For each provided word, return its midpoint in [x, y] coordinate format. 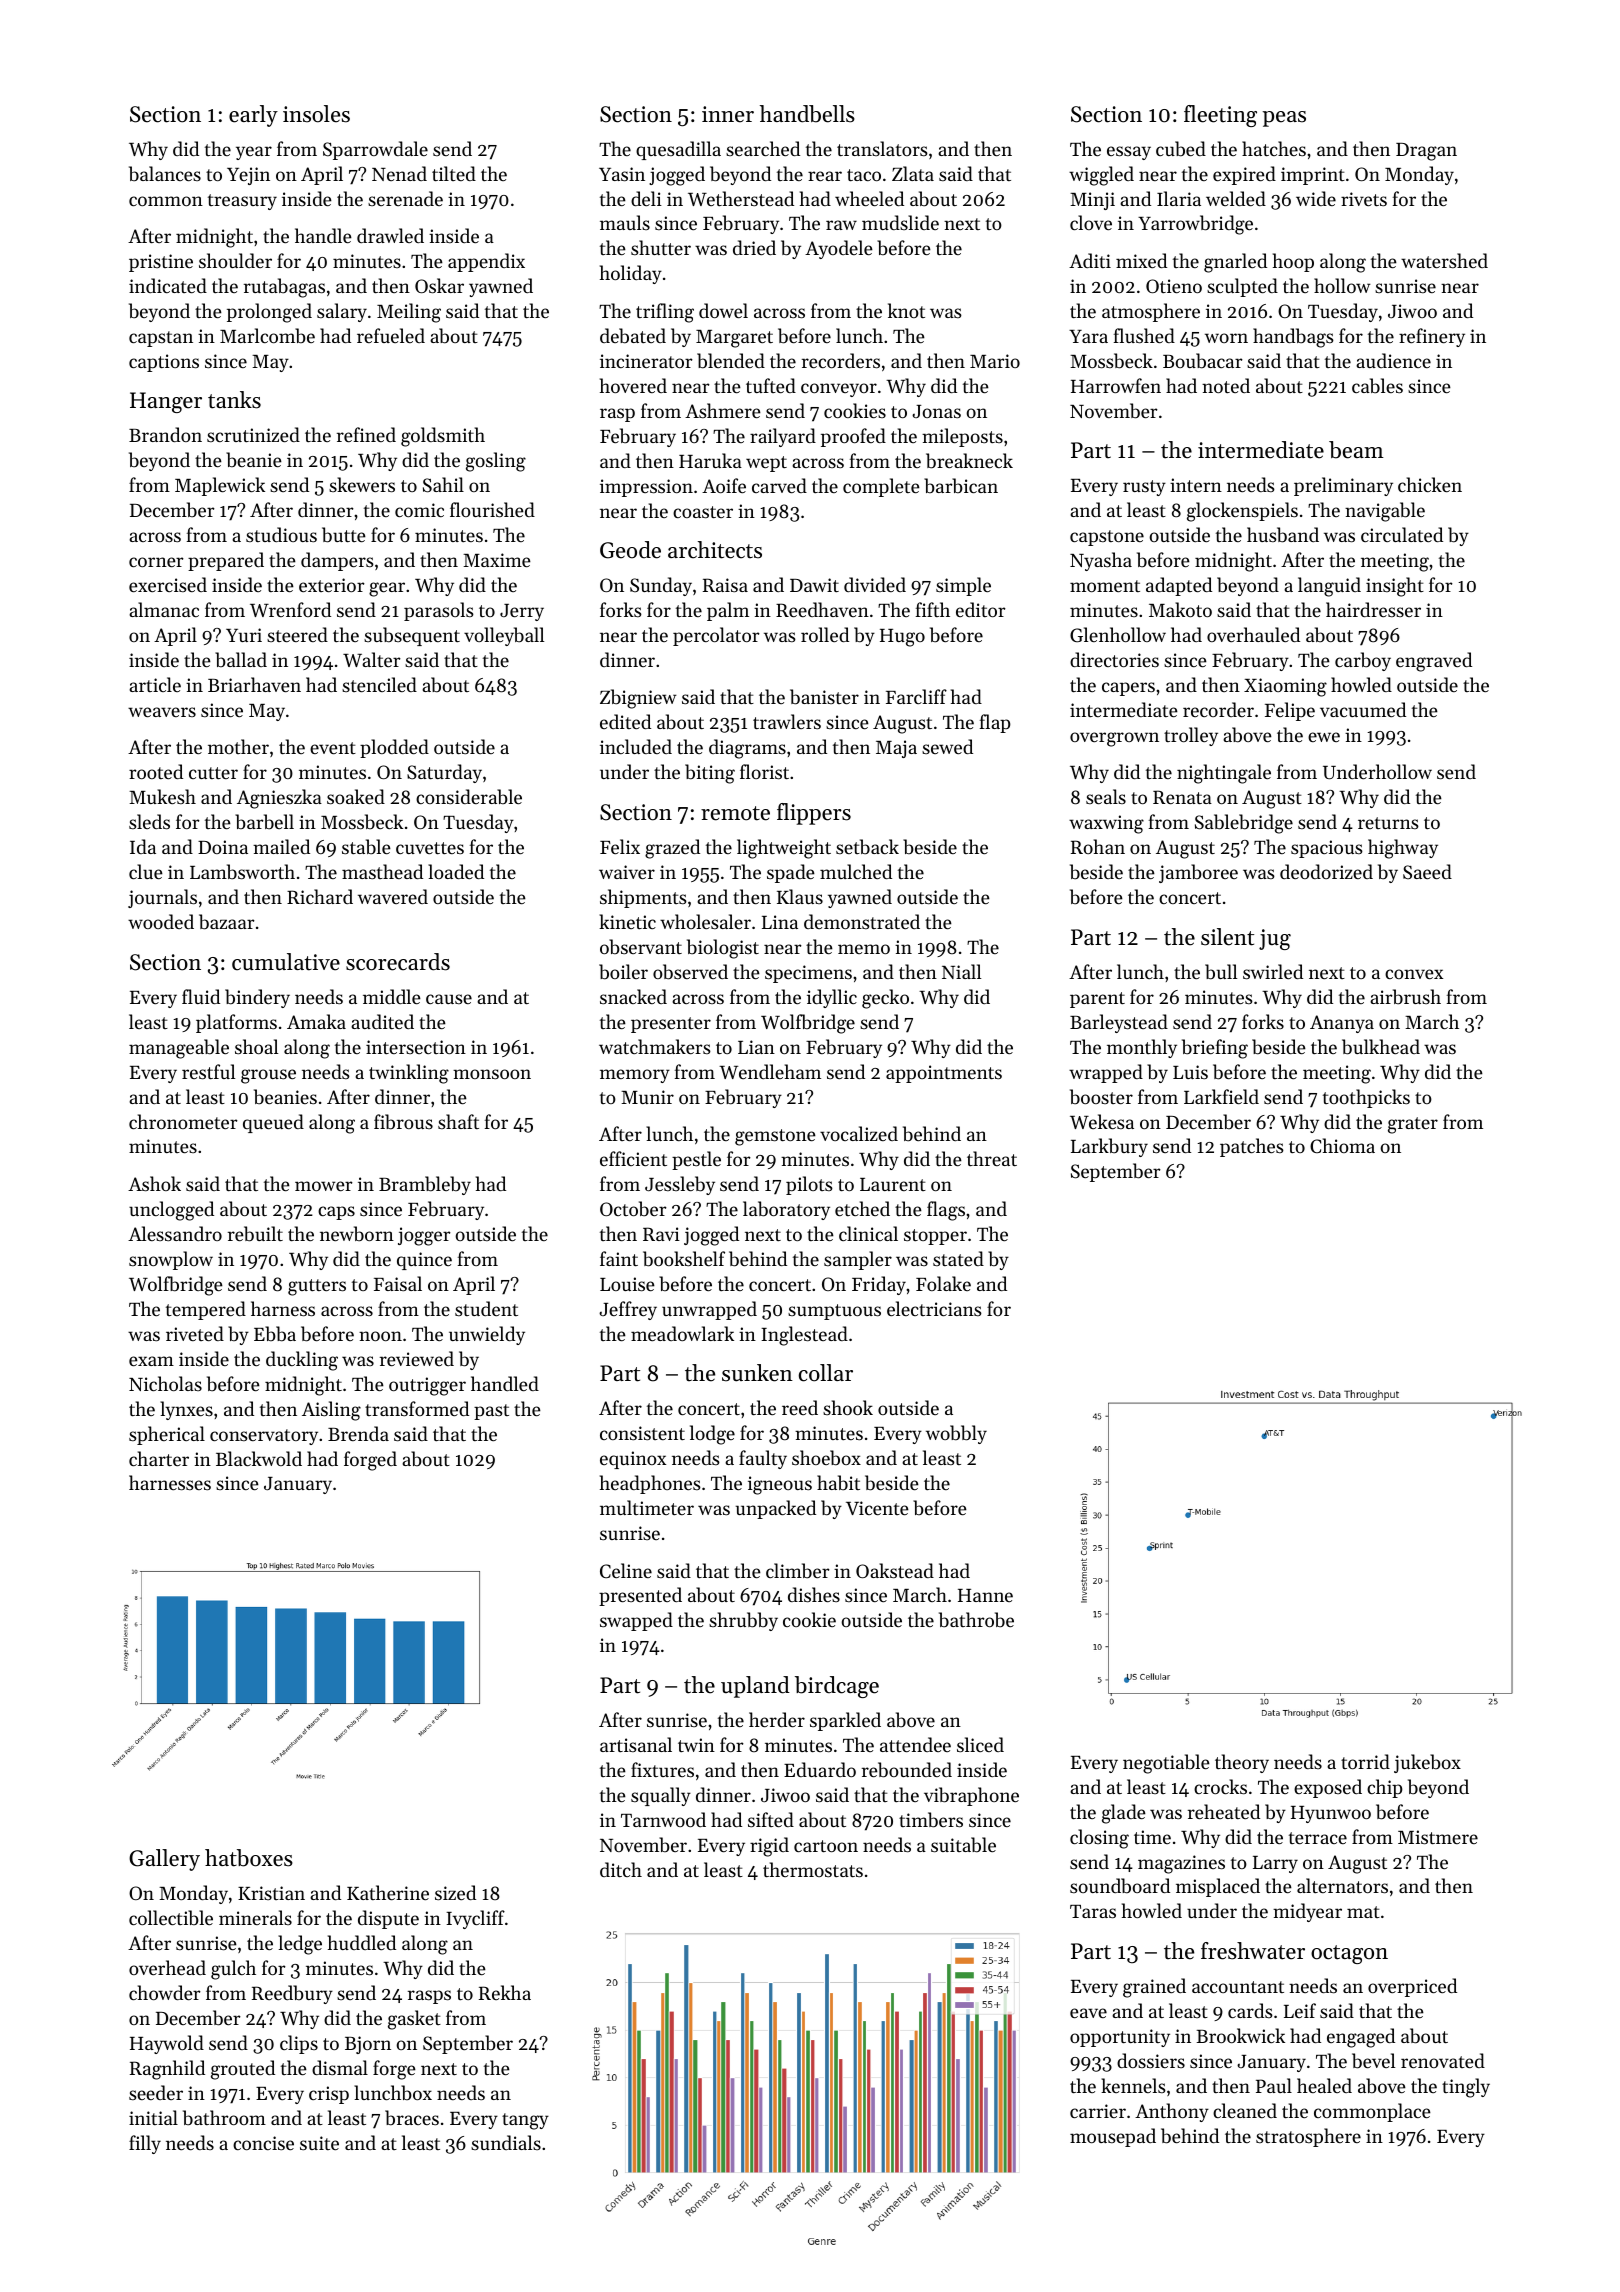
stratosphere [1308, 2137]
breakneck [969, 461]
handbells [807, 114]
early [253, 116]
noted [1226, 385]
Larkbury [1109, 1147]
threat [992, 1158]
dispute [388, 1919]
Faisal [398, 1283]
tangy [525, 2121]
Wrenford [290, 609]
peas [1284, 119]
